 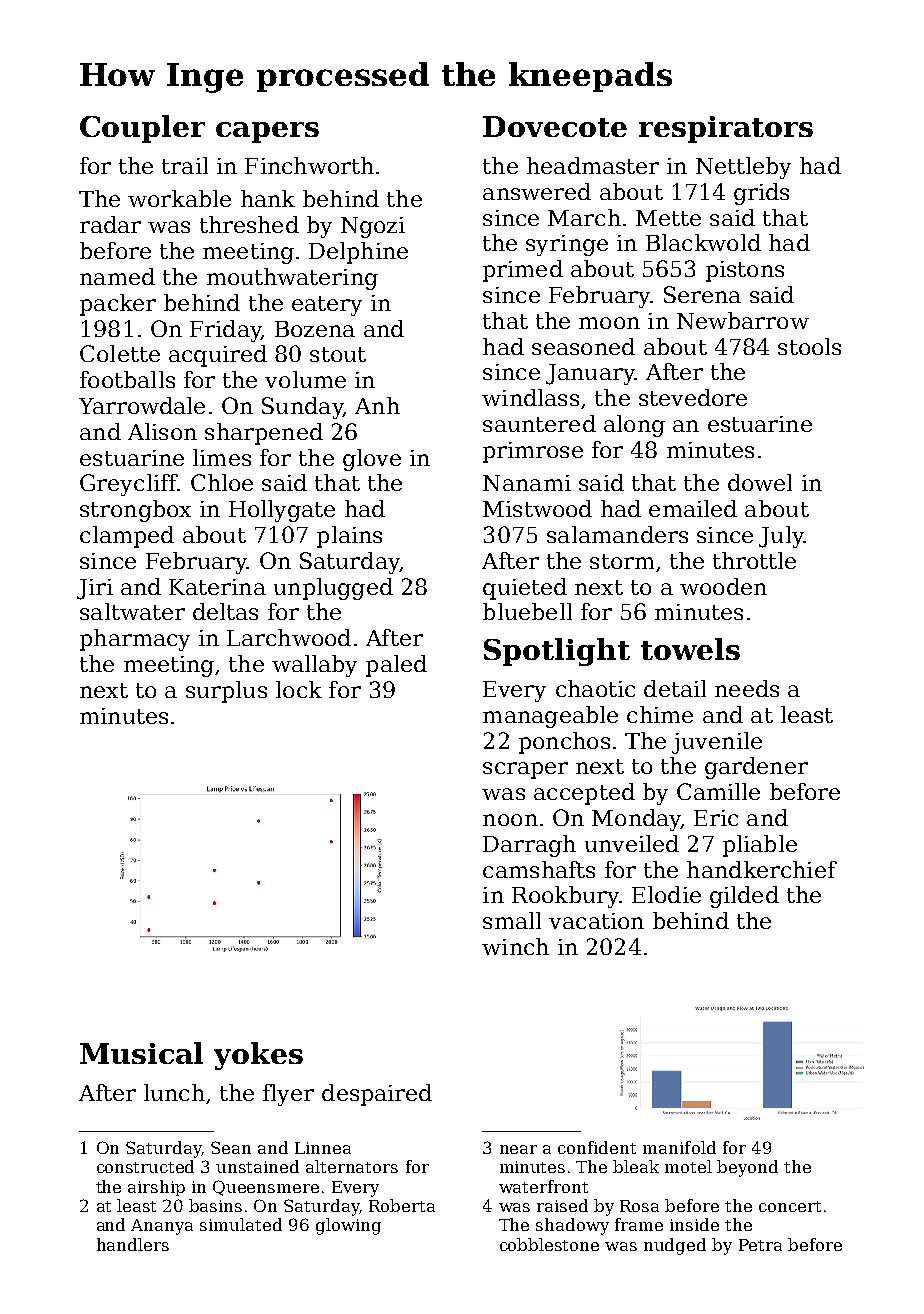 What do you see at coordinates (373, 227) in the screenshot?
I see `Ngozi` at bounding box center [373, 227].
